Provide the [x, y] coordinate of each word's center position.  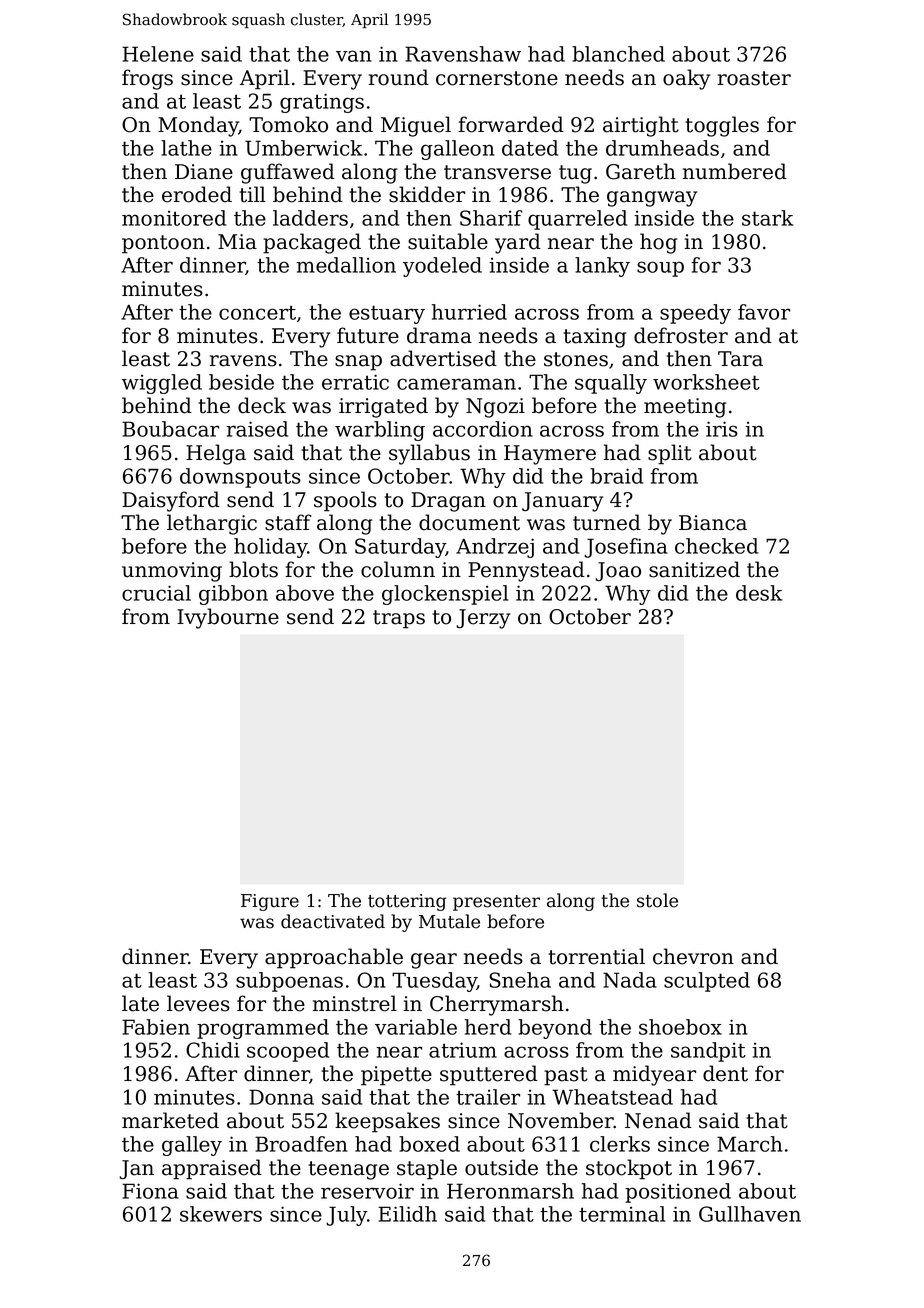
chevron [693, 956]
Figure [270, 902]
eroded [197, 194]
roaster [754, 78]
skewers [221, 1214]
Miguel [416, 126]
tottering [407, 902]
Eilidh [407, 1214]
